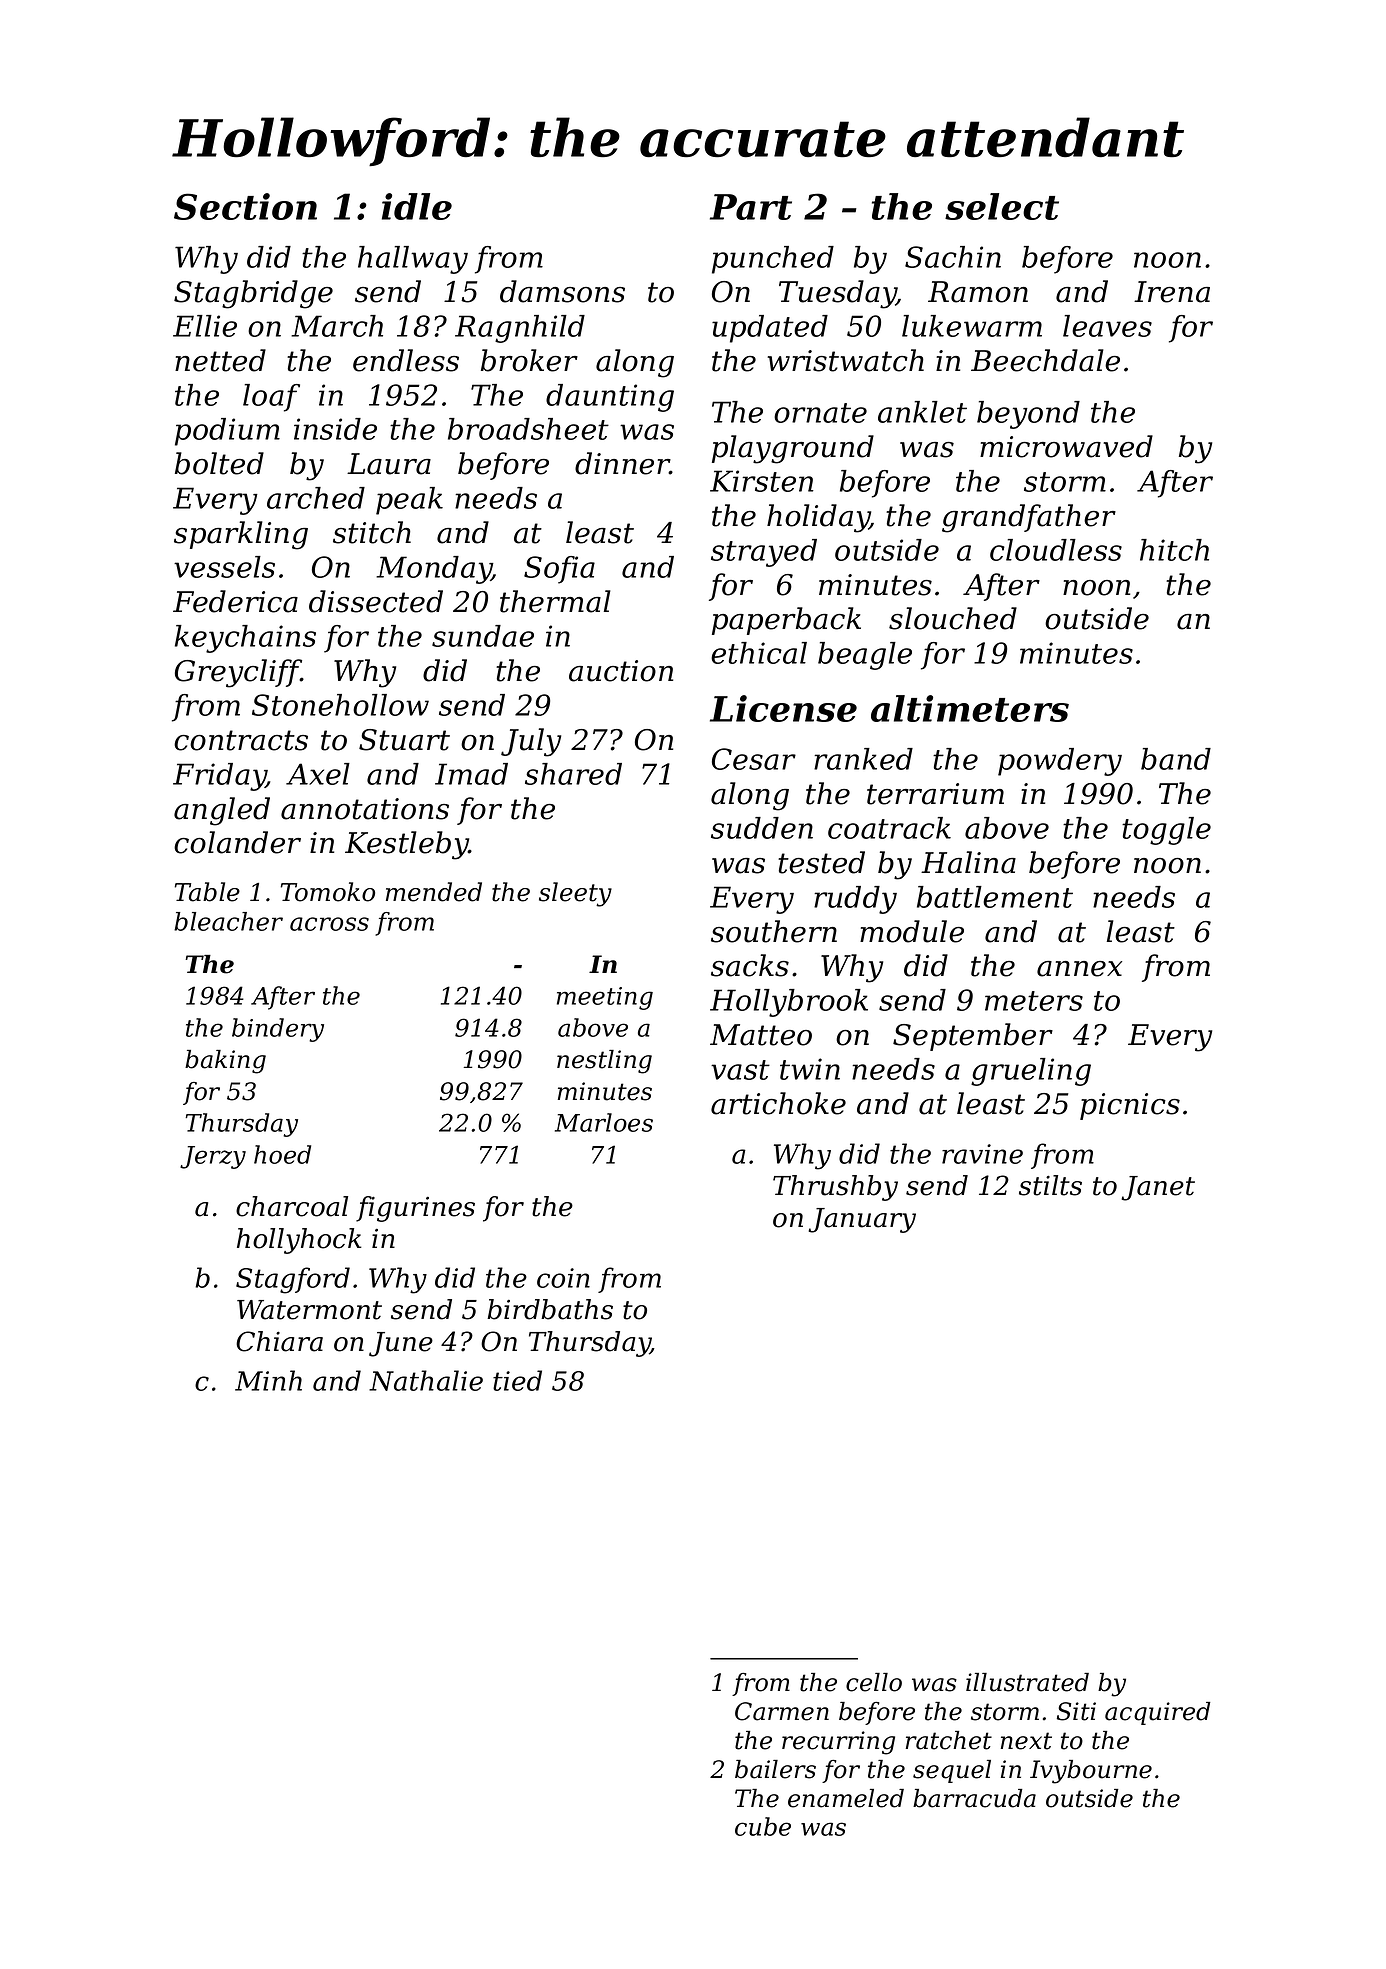 Image resolution: width=1386 pixels, height=1969 pixels. Describe the element at coordinates (751, 207) in the screenshot. I see `Part` at that location.
